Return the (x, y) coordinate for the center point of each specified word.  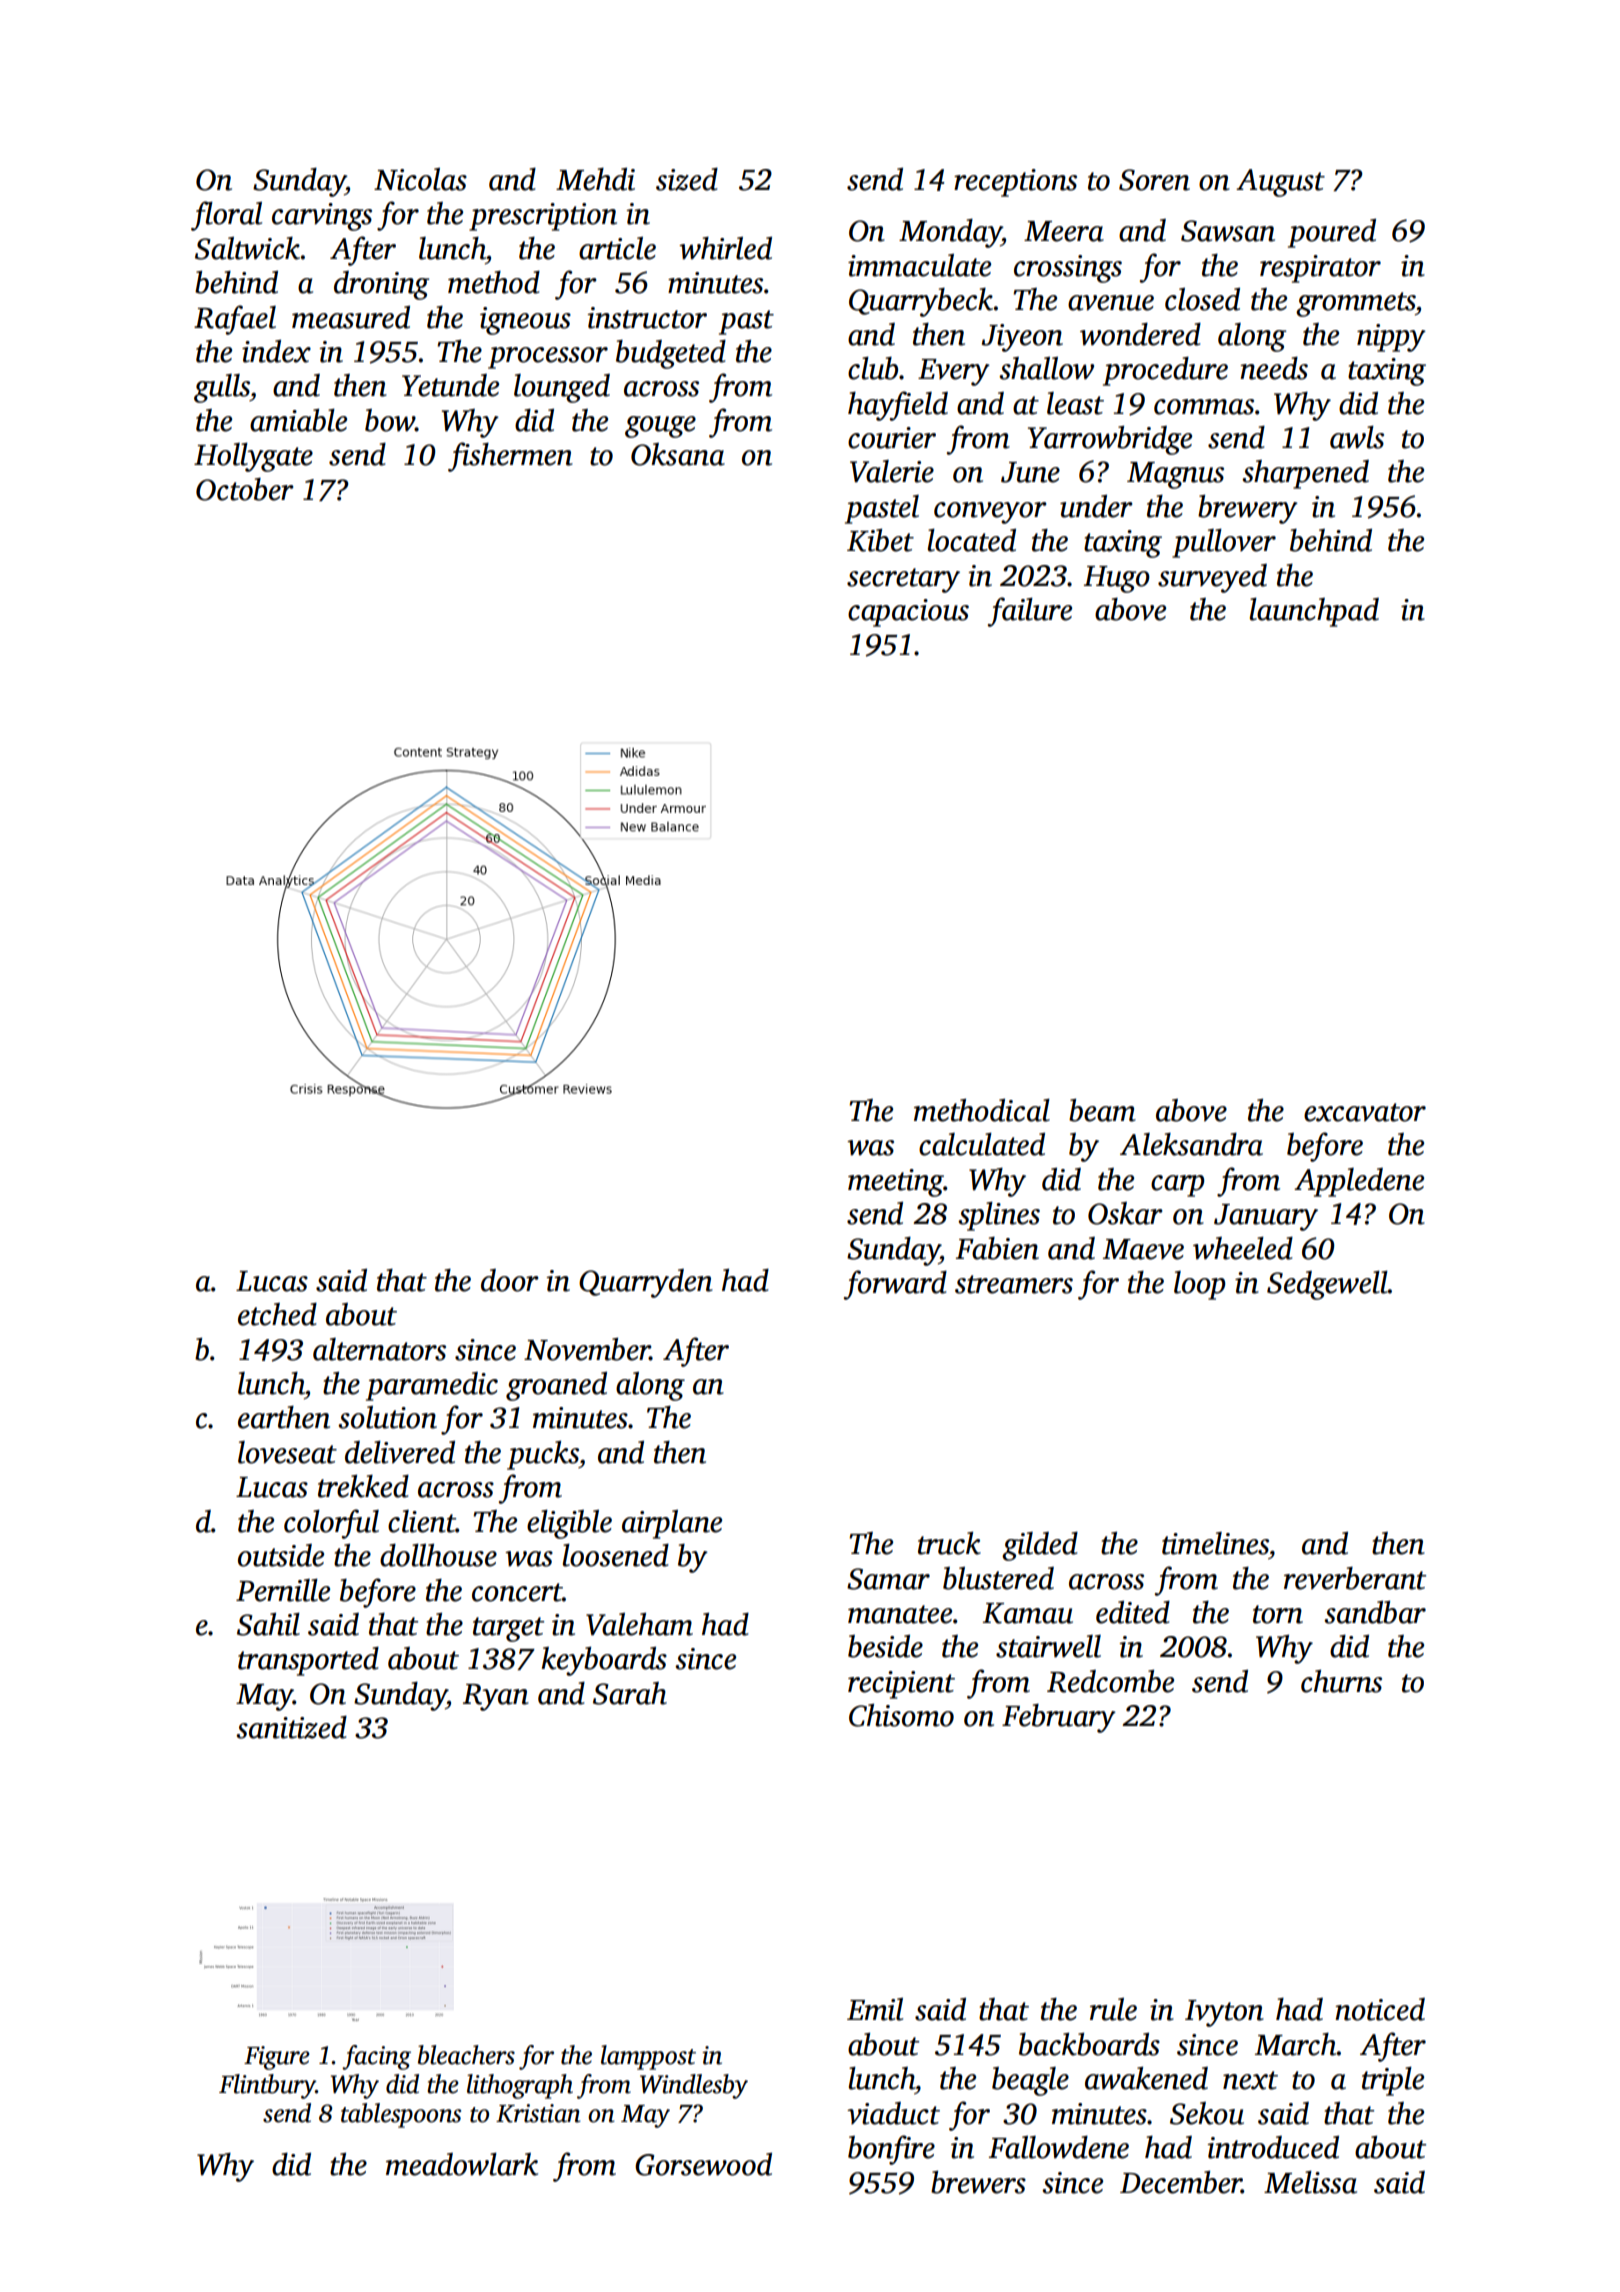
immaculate (919, 265)
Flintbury (267, 2086)
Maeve (1143, 1249)
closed (1202, 299)
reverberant (1355, 1578)
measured (351, 317)
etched (277, 1314)
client (422, 1521)
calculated (982, 1144)
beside (885, 1646)
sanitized (291, 1727)
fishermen (510, 457)
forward (895, 1285)
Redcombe (1110, 1681)
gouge (660, 427)
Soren (1154, 180)
